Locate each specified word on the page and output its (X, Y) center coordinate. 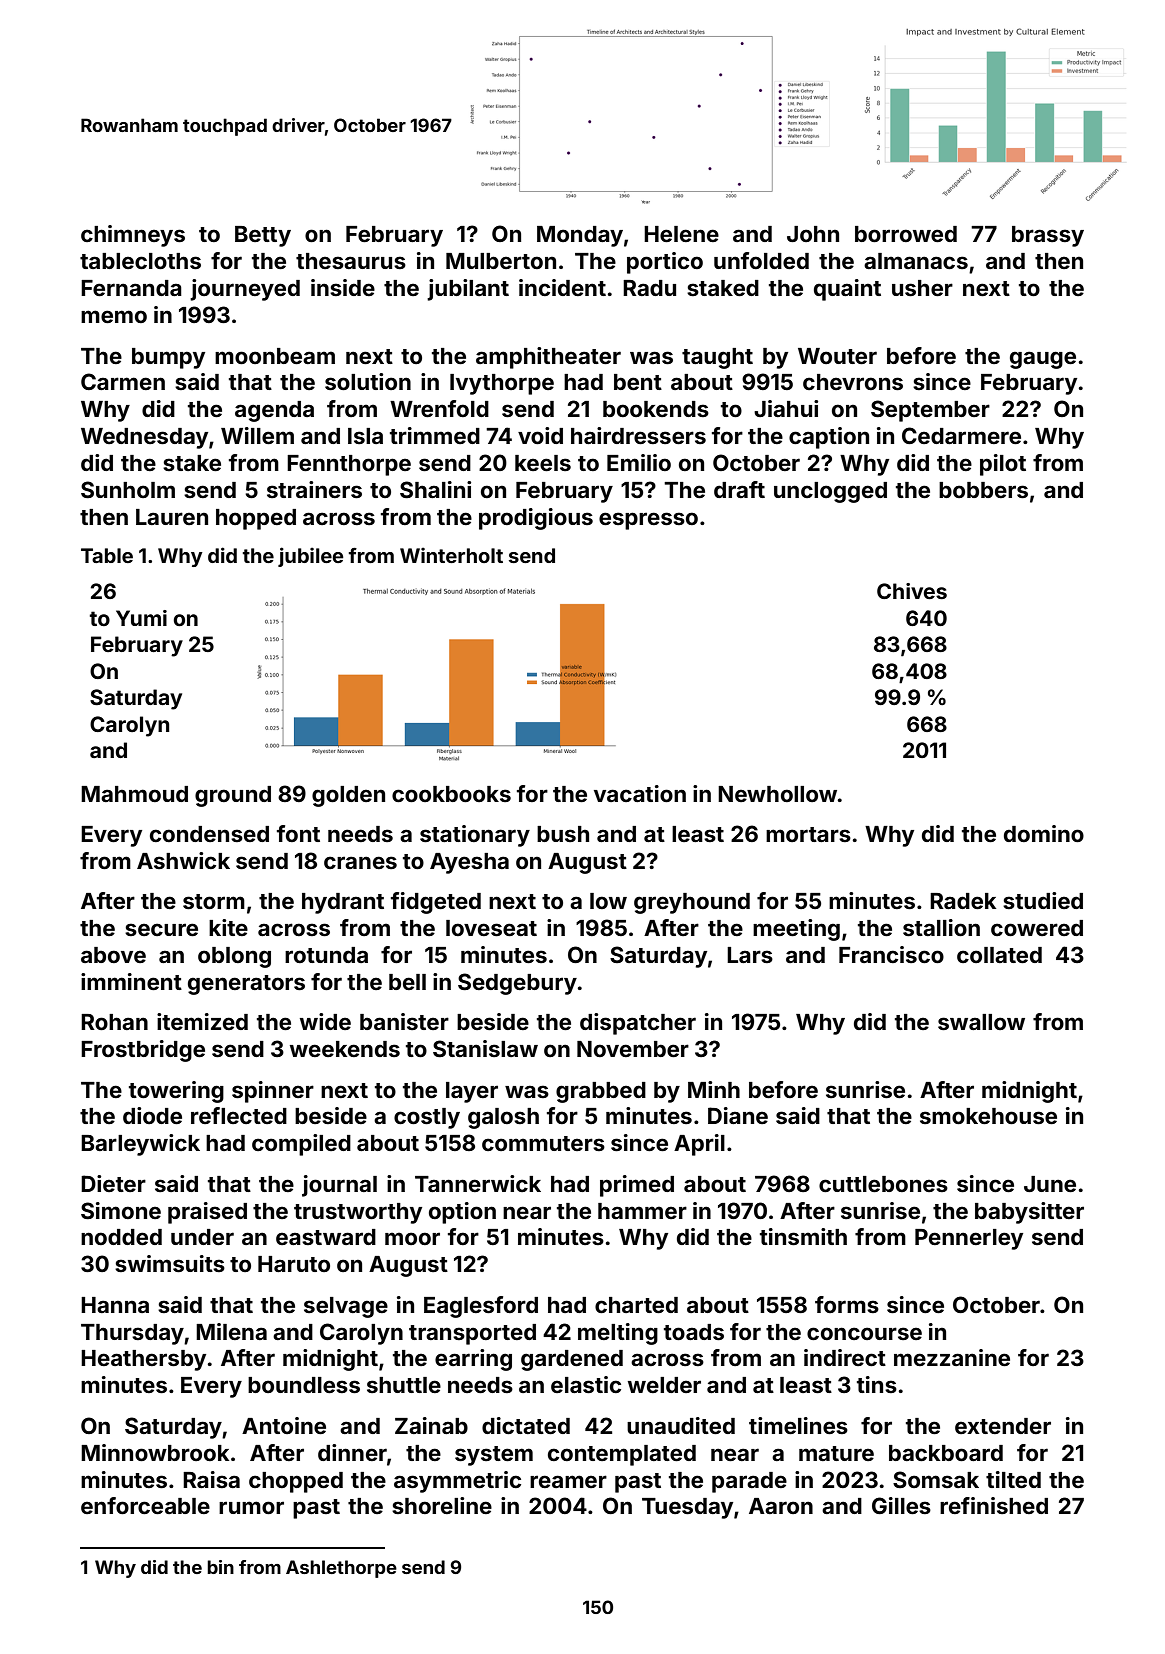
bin (220, 1567)
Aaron (781, 1506)
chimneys (133, 236)
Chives (912, 591)
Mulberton (501, 261)
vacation (640, 793)
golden (348, 796)
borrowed (906, 234)
